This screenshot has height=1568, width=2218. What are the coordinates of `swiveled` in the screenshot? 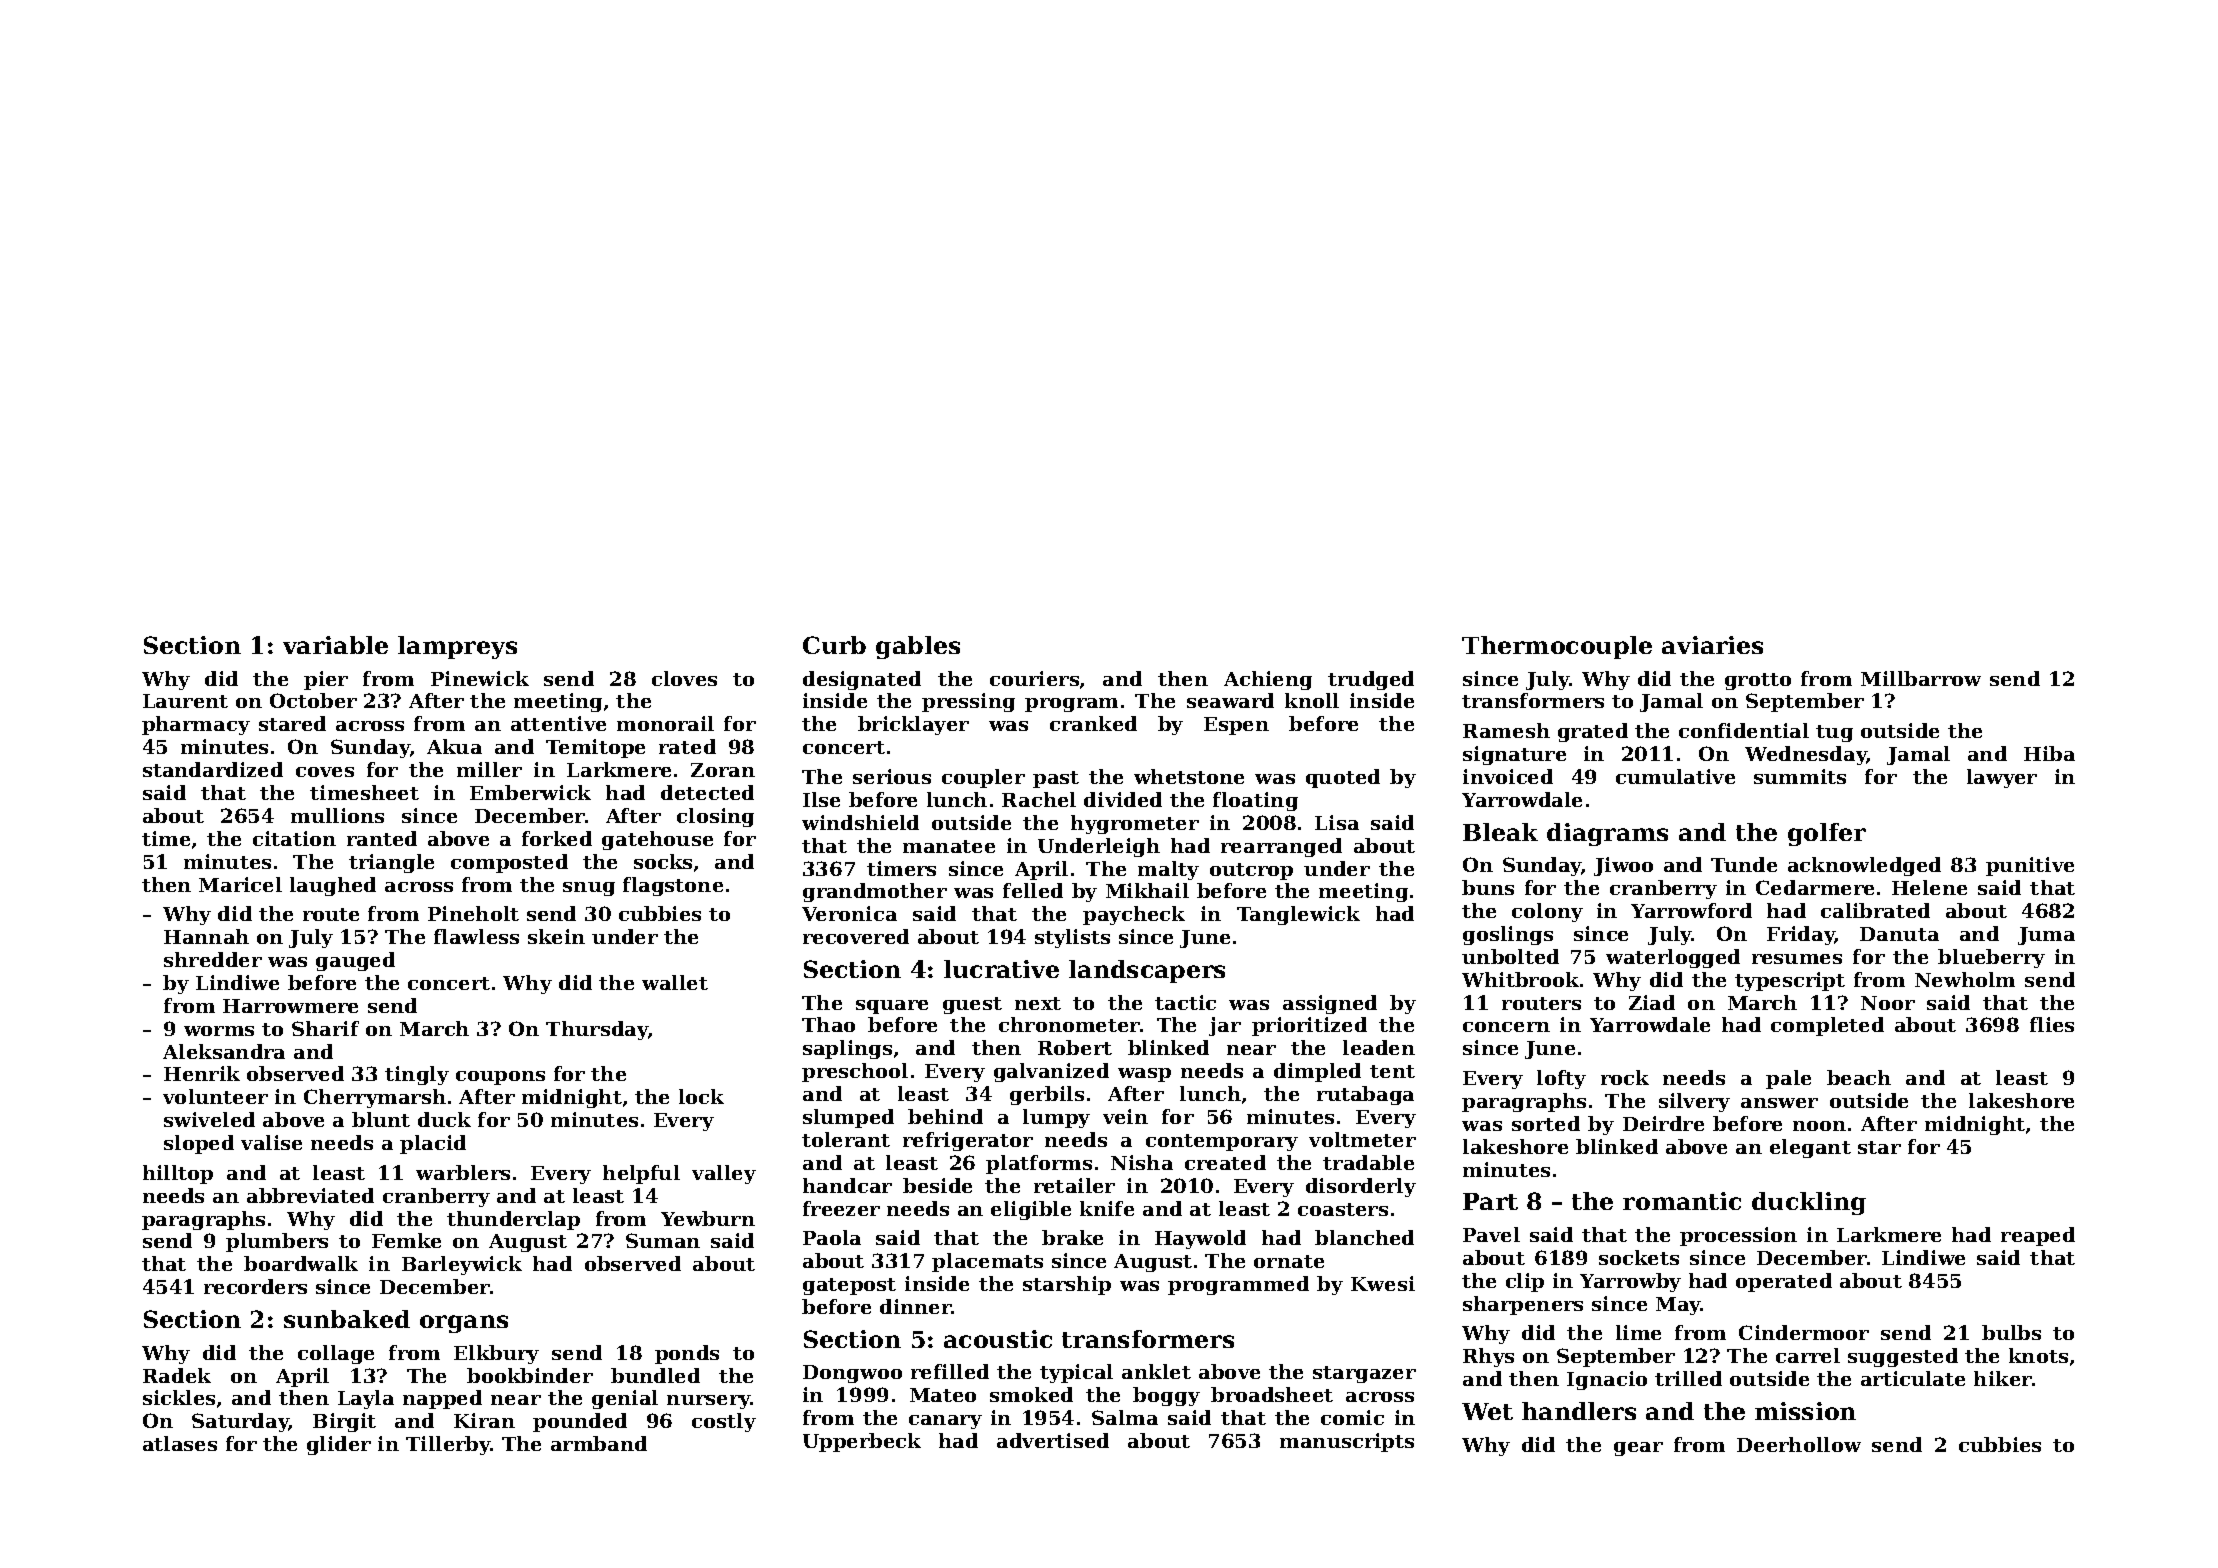 It's located at (209, 1119).
